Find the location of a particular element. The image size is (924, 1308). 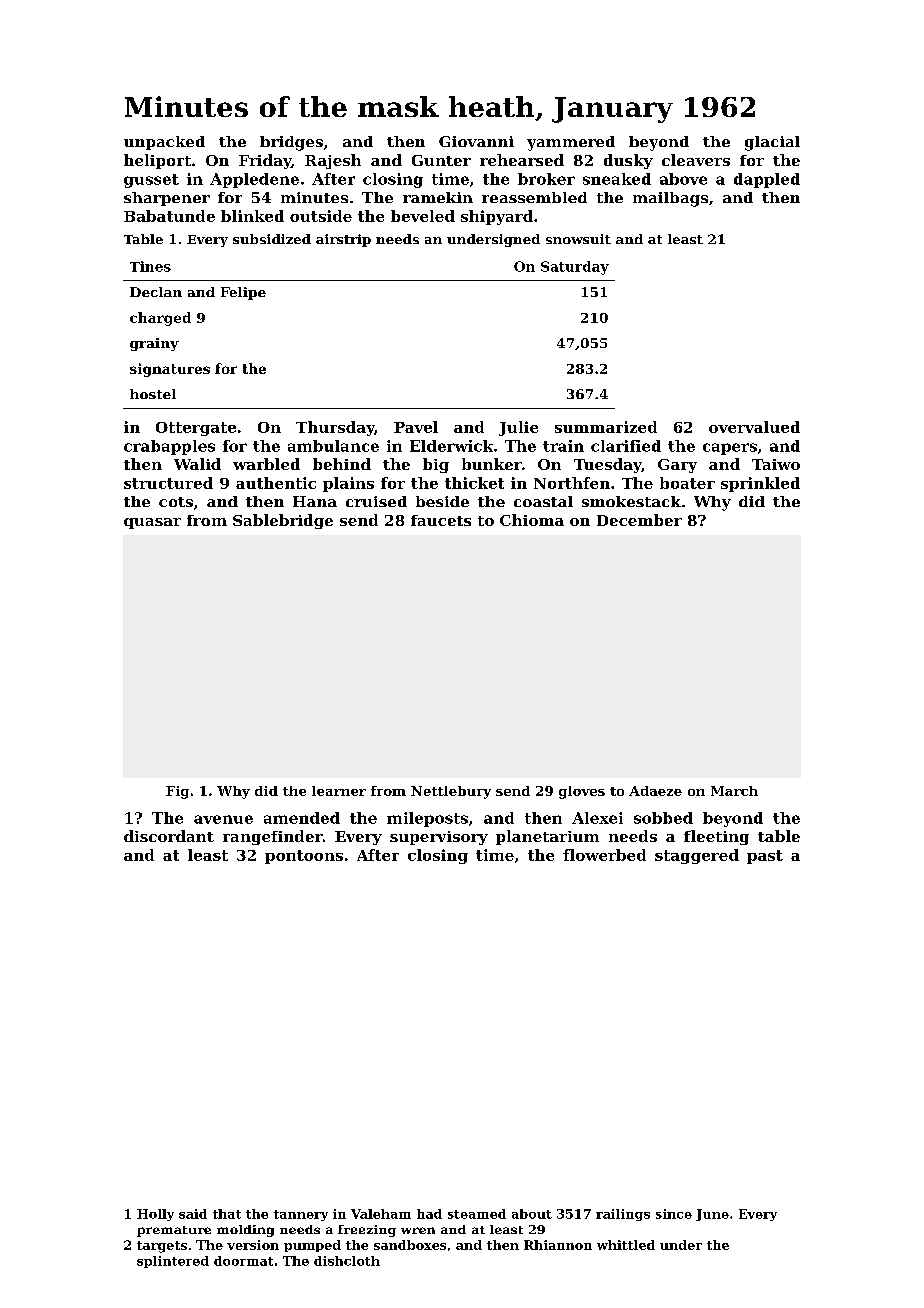

clarified is located at coordinates (626, 446).
